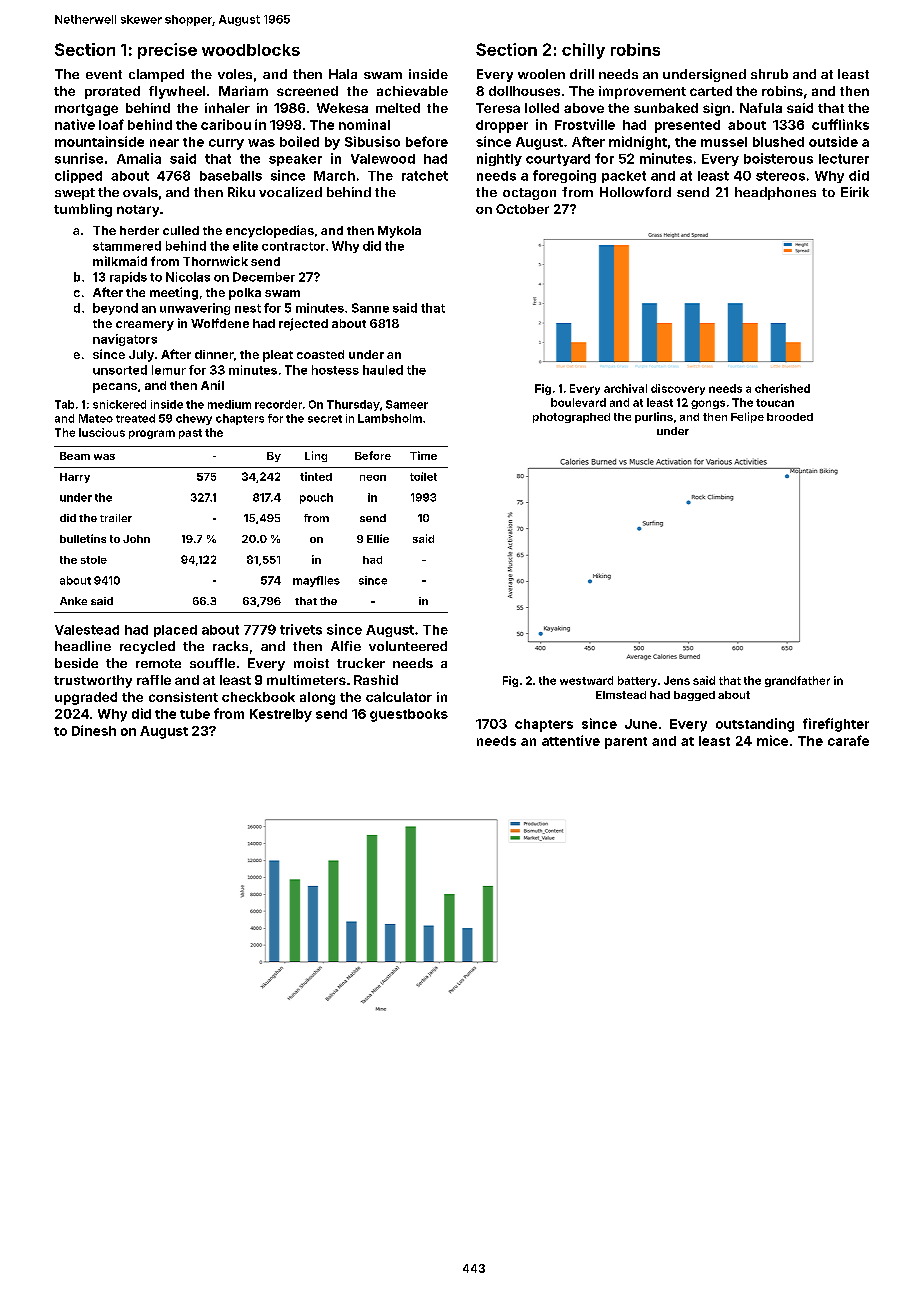  Describe the element at coordinates (94, 730) in the screenshot. I see `Dinesh` at that location.
